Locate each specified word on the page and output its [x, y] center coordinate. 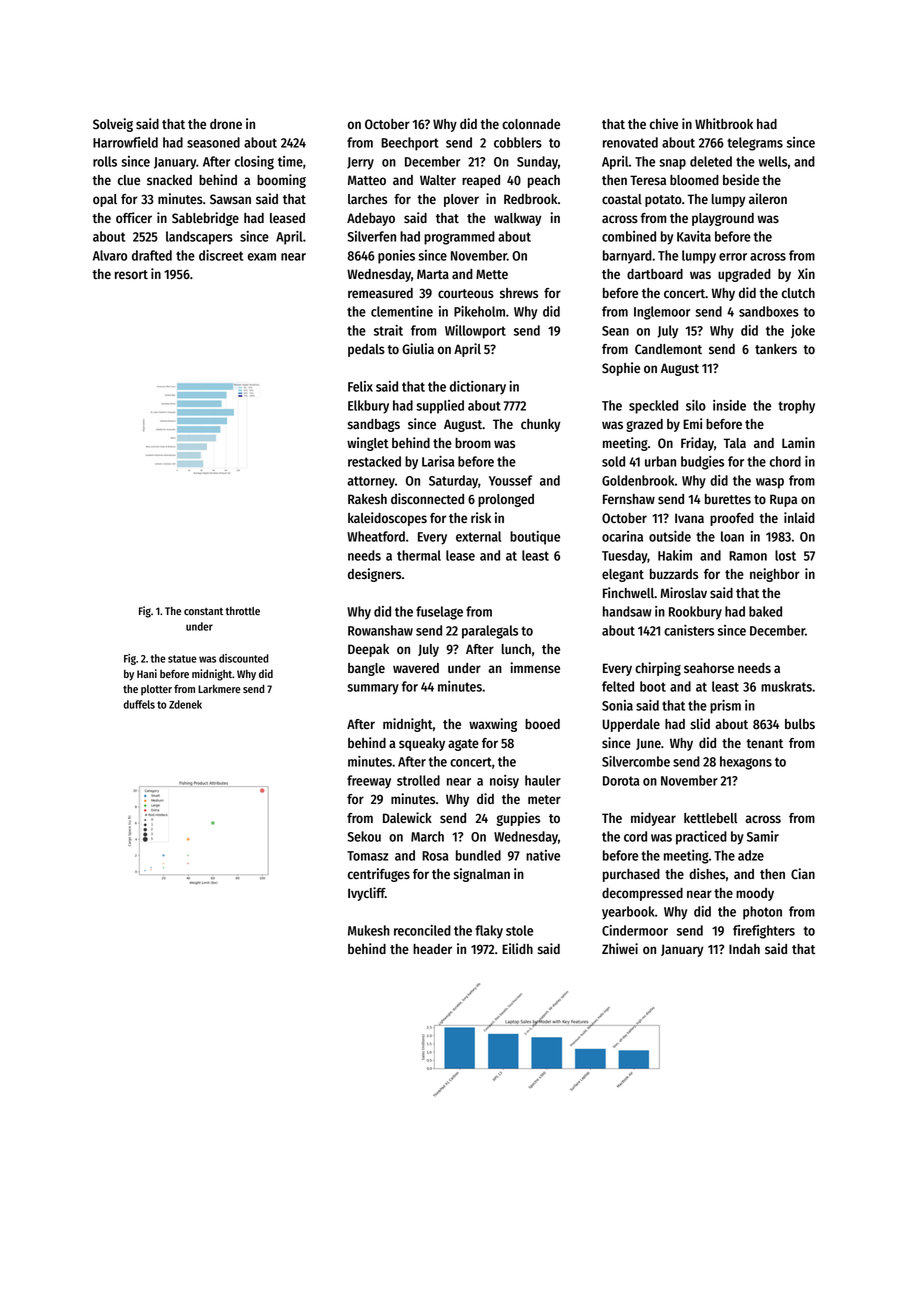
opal [105, 200]
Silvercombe [636, 761]
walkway [518, 219]
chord [785, 461]
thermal [419, 555]
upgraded [744, 275]
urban [660, 461]
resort [131, 274]
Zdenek [185, 704]
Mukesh [369, 930]
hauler [543, 780]
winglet [368, 444]
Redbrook [531, 199]
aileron [768, 198]
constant [203, 611]
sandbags [374, 425]
